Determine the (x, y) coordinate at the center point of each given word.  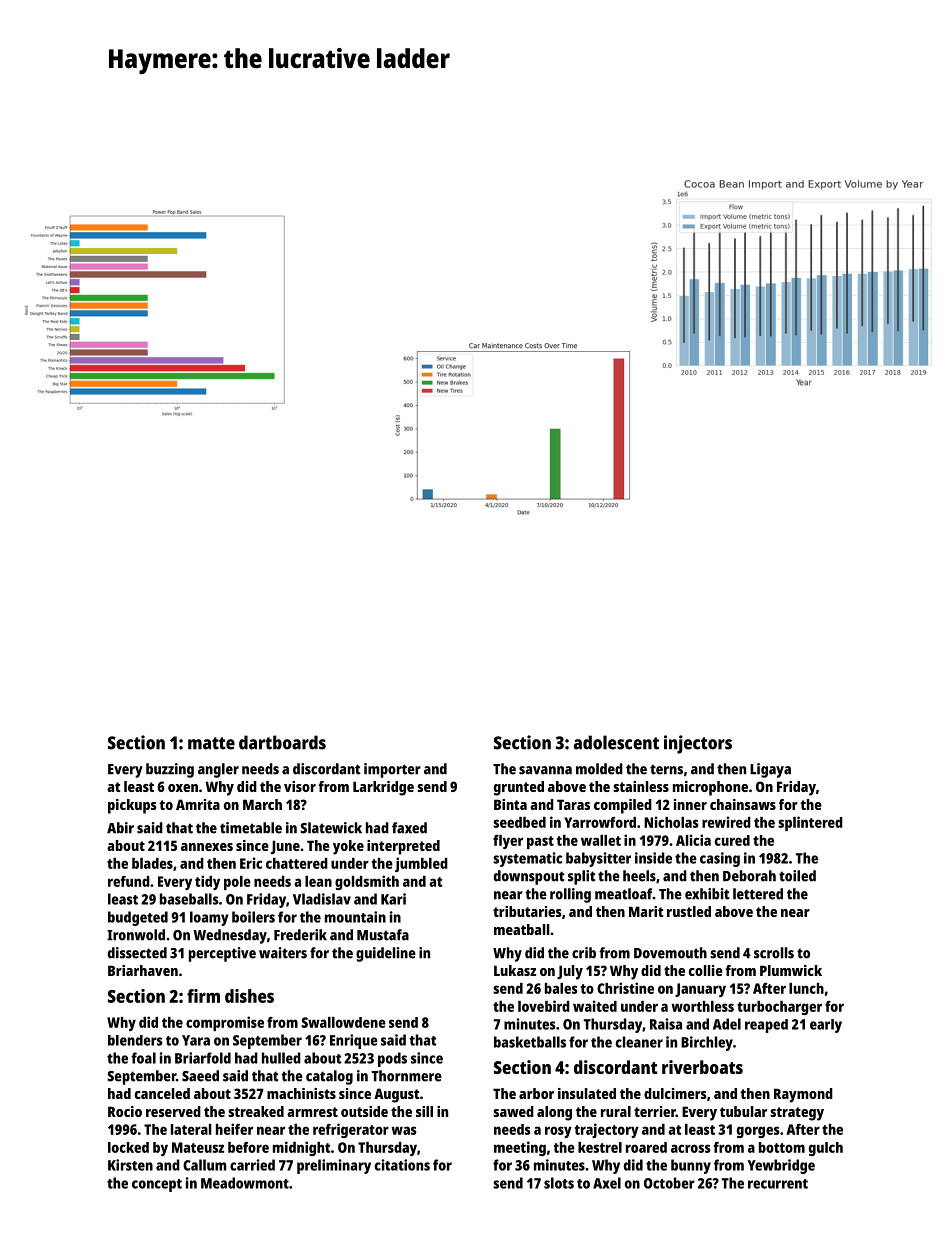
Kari (393, 899)
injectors (698, 744)
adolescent (616, 742)
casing (720, 859)
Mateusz (198, 1147)
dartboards (282, 742)
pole (237, 883)
